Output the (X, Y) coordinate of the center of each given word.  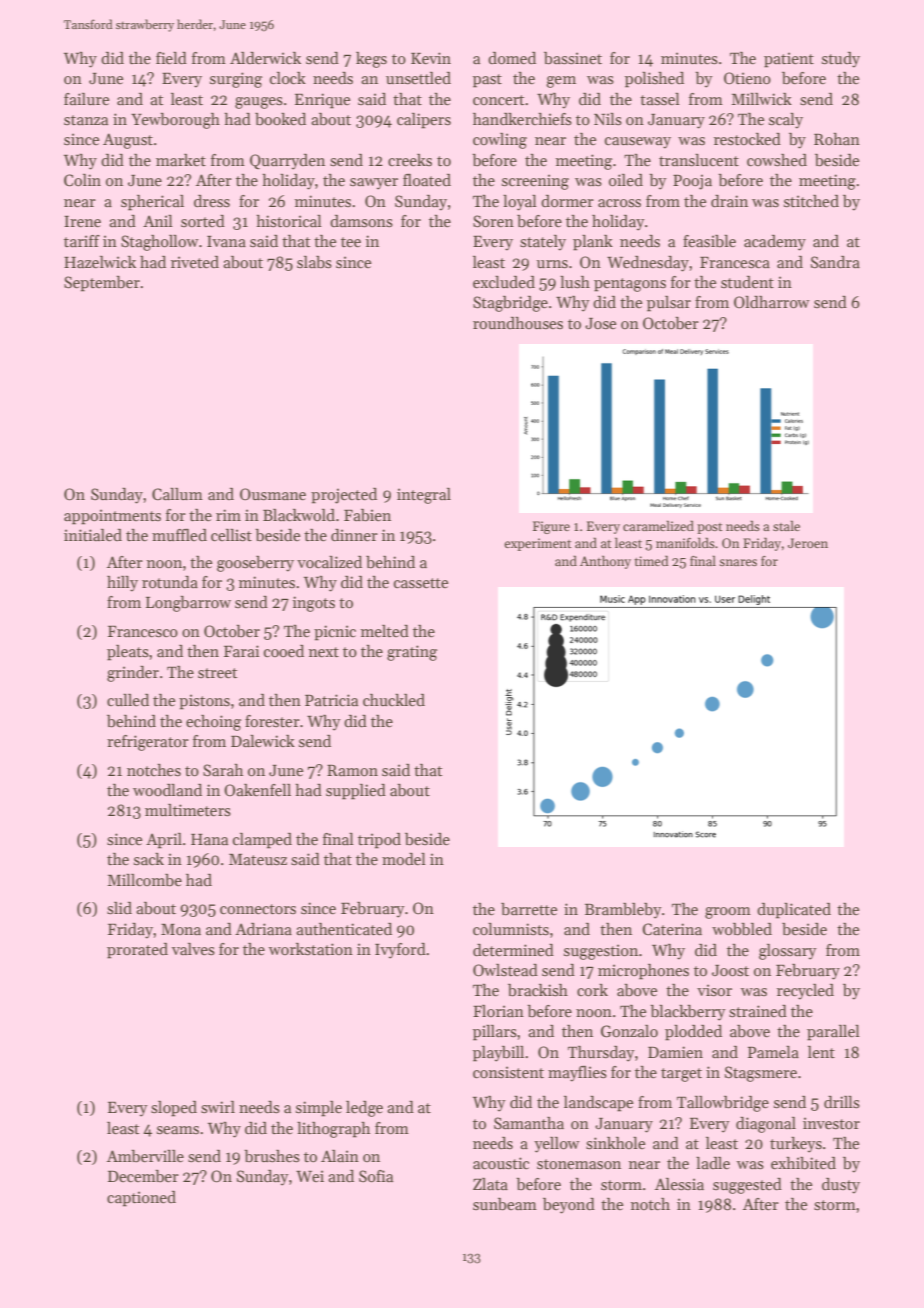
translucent (699, 160)
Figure (551, 527)
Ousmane (273, 494)
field (171, 58)
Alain (340, 1156)
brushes (272, 1156)
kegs (371, 60)
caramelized (658, 525)
